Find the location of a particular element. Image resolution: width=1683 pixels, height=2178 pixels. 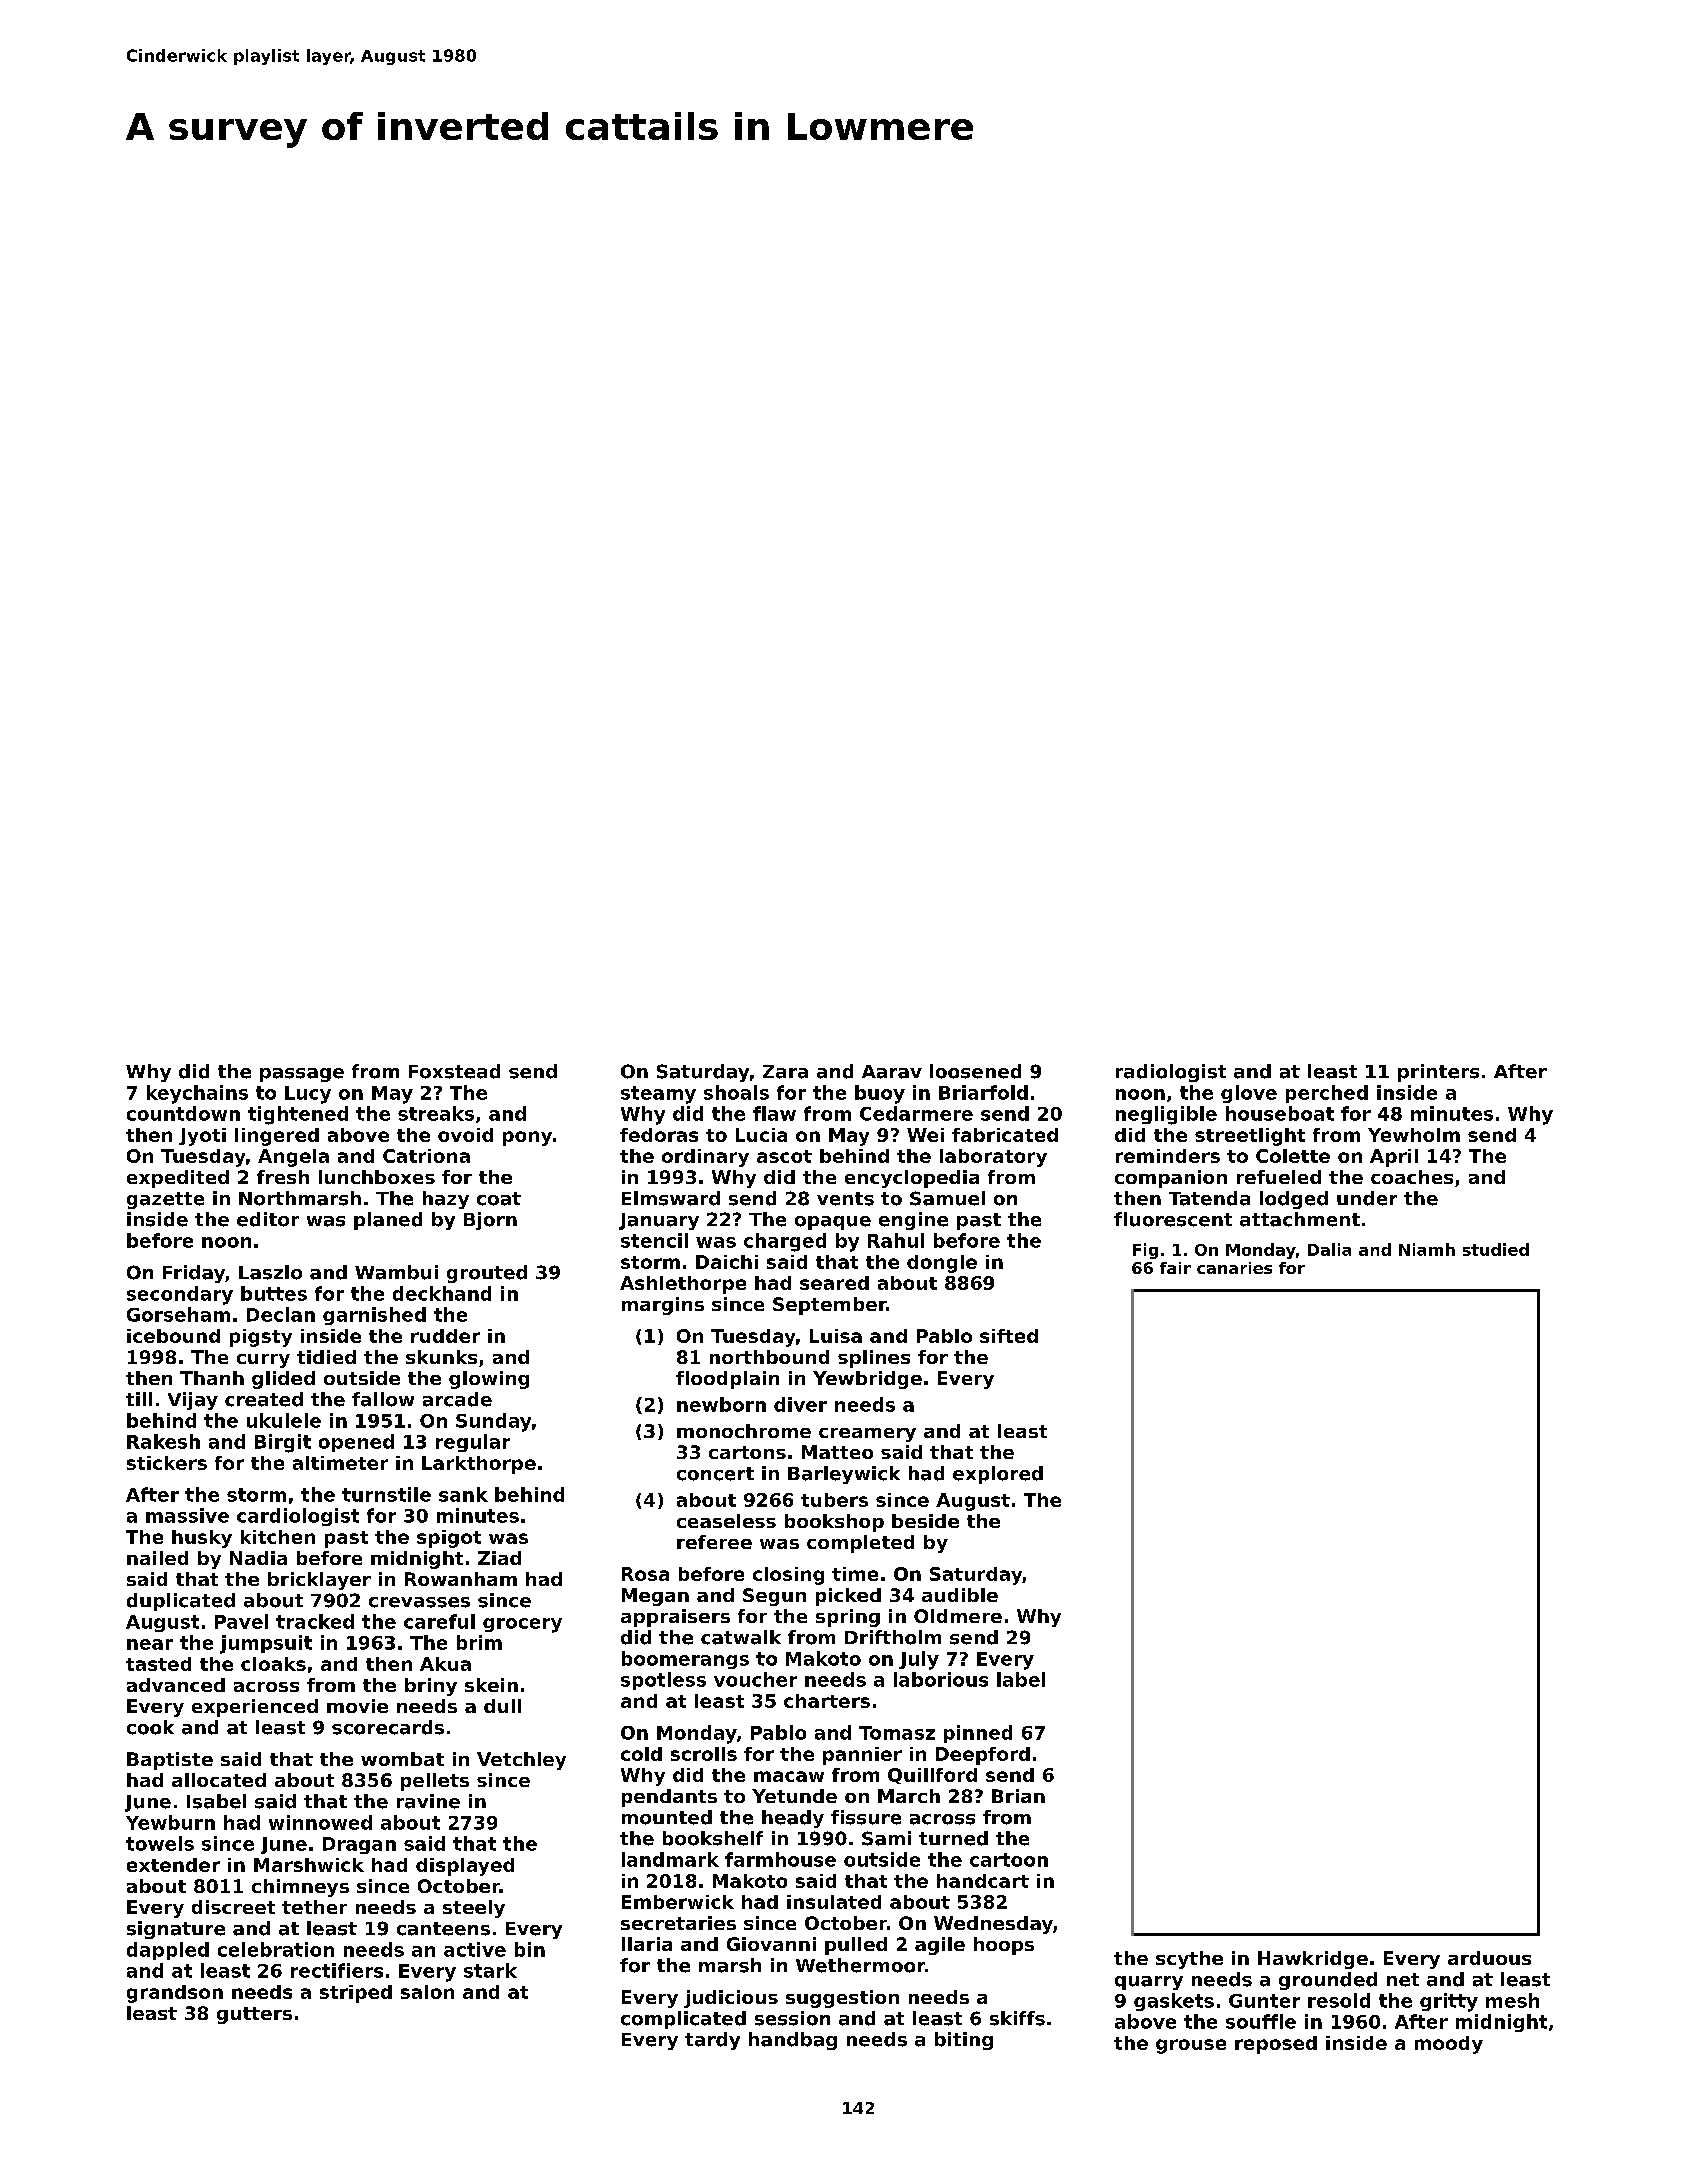

handbag is located at coordinates (793, 2041).
